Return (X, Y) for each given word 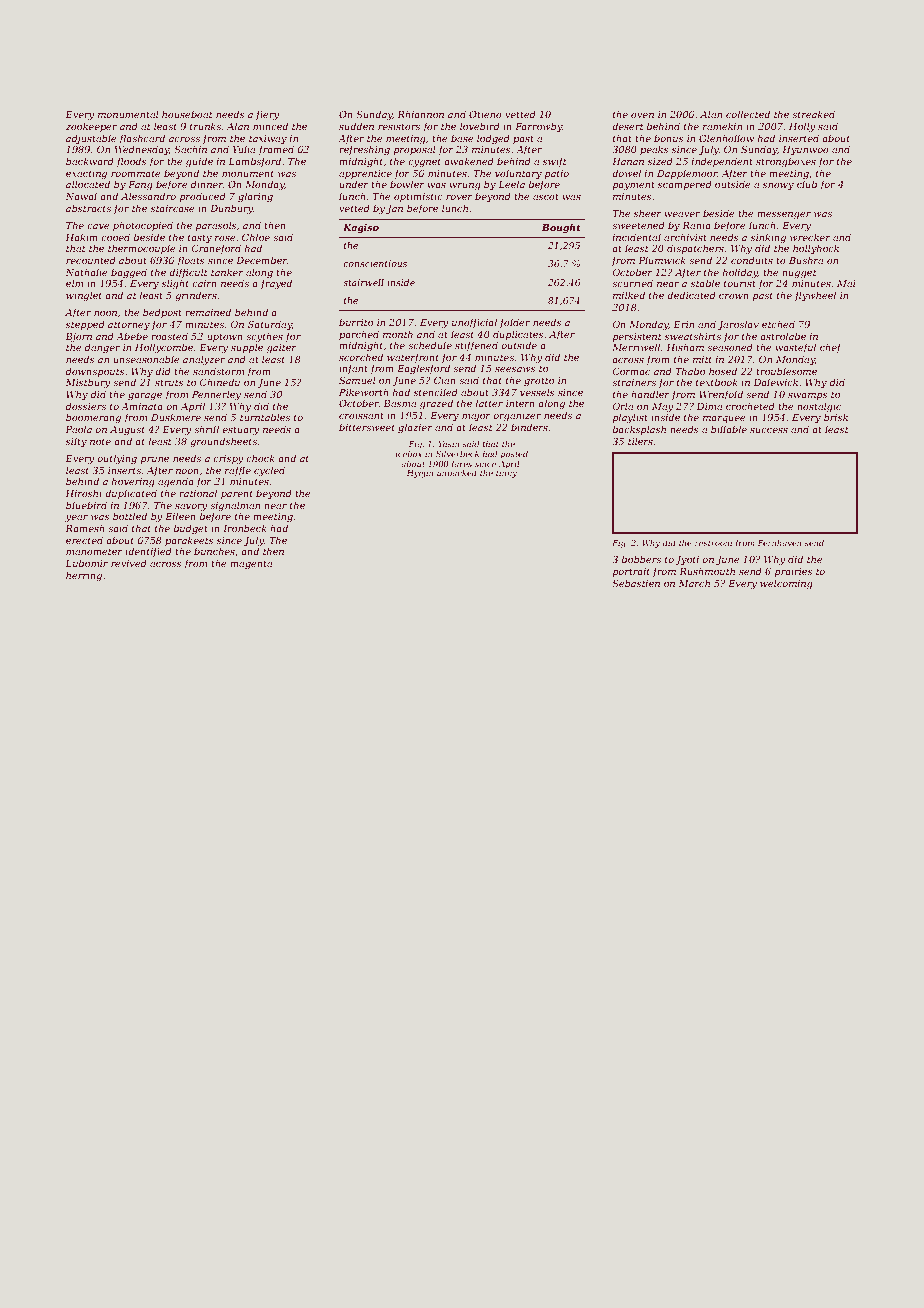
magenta (251, 564)
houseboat (187, 114)
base (462, 138)
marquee (724, 419)
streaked (813, 114)
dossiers (86, 406)
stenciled (436, 392)
